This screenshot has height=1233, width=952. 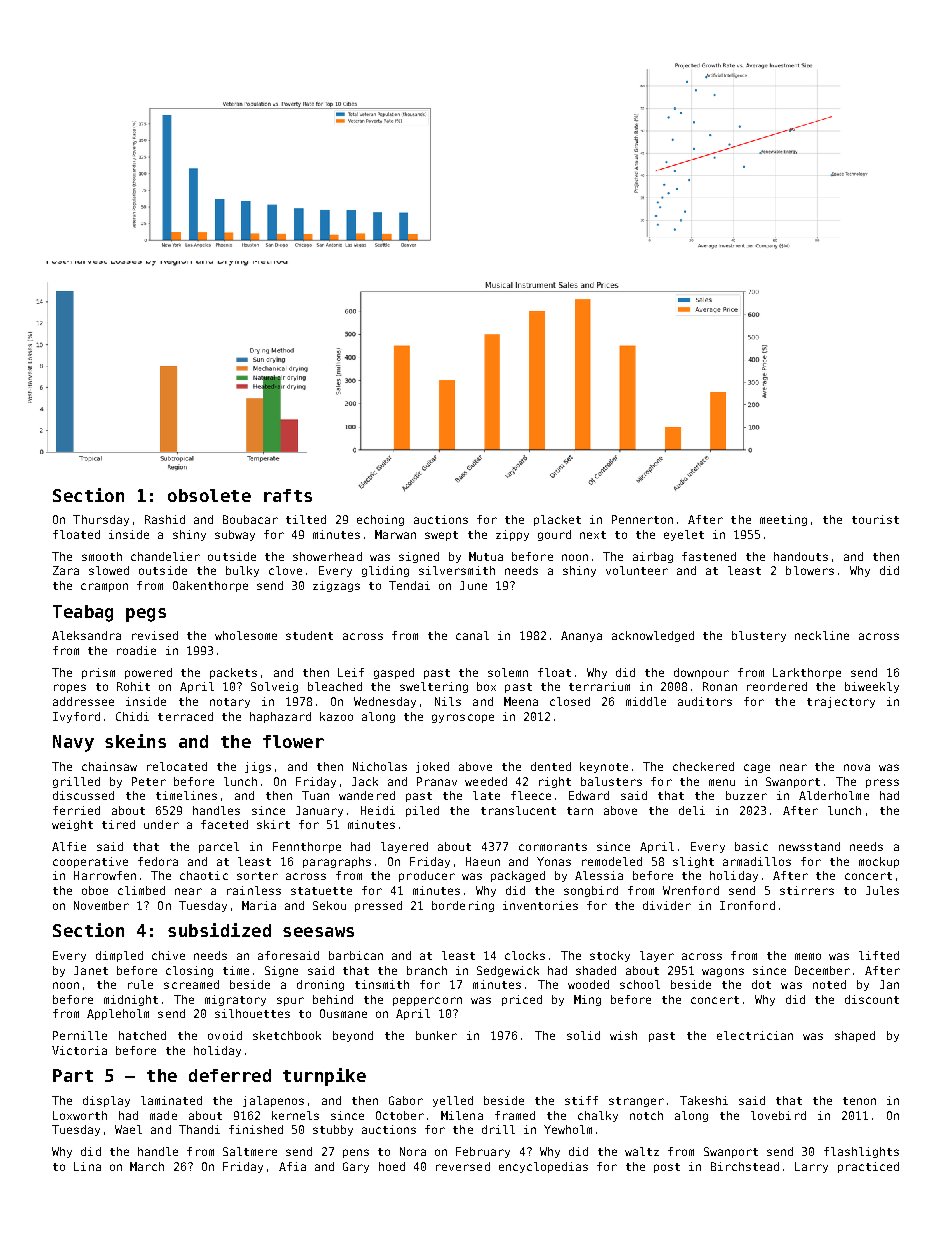 I want to click on meeting, so click(x=783, y=520).
